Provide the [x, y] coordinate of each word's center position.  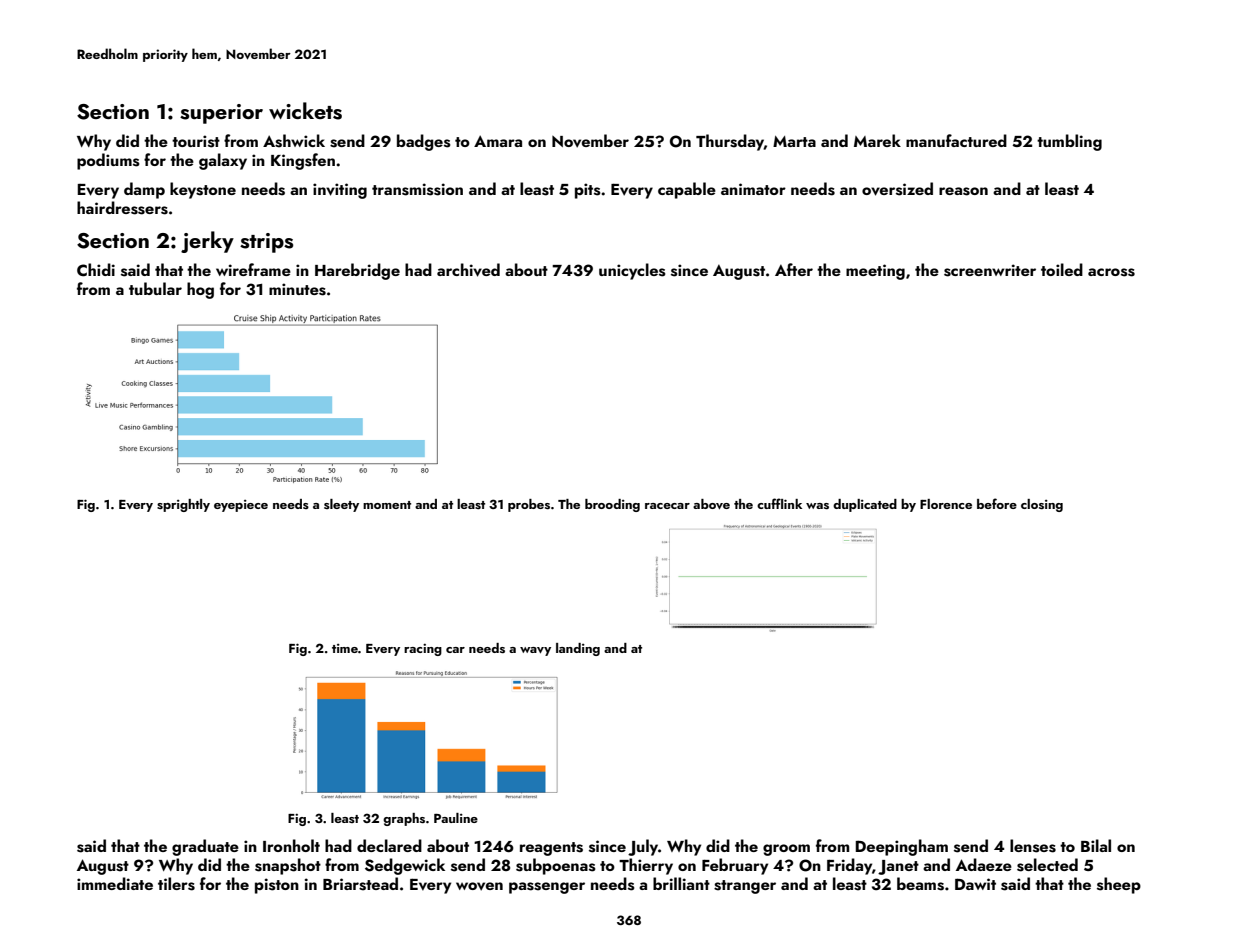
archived [468, 270]
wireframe [253, 269]
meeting [875, 272]
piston [277, 886]
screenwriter [990, 270]
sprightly [183, 505]
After [794, 269]
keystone [203, 190]
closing [1042, 505]
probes [529, 505]
